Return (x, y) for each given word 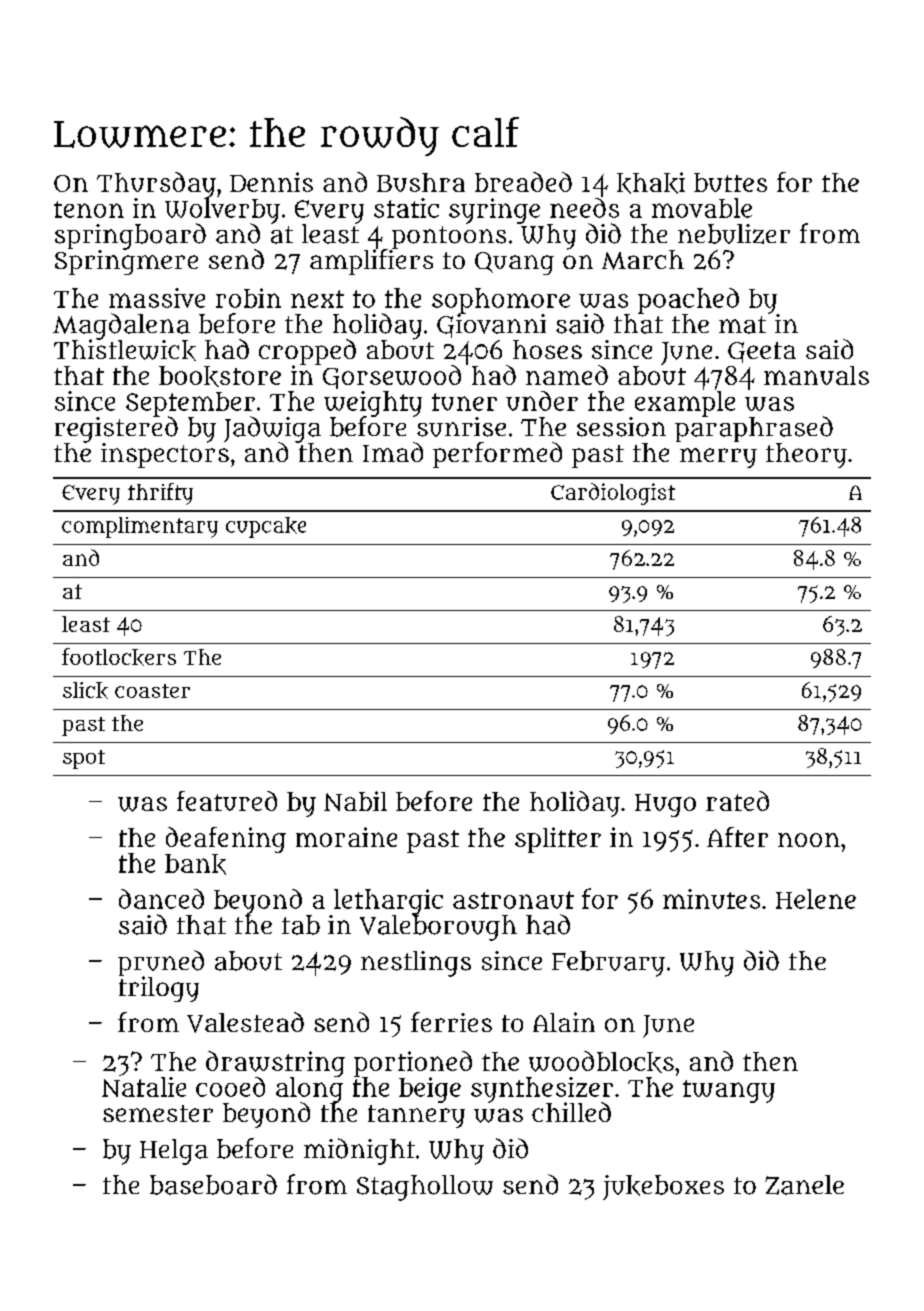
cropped (307, 352)
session (621, 427)
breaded (523, 182)
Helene (816, 899)
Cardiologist (613, 494)
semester (158, 1113)
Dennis (271, 182)
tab (301, 925)
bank (195, 864)
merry (718, 458)
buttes (730, 182)
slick (85, 690)
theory (806, 455)
